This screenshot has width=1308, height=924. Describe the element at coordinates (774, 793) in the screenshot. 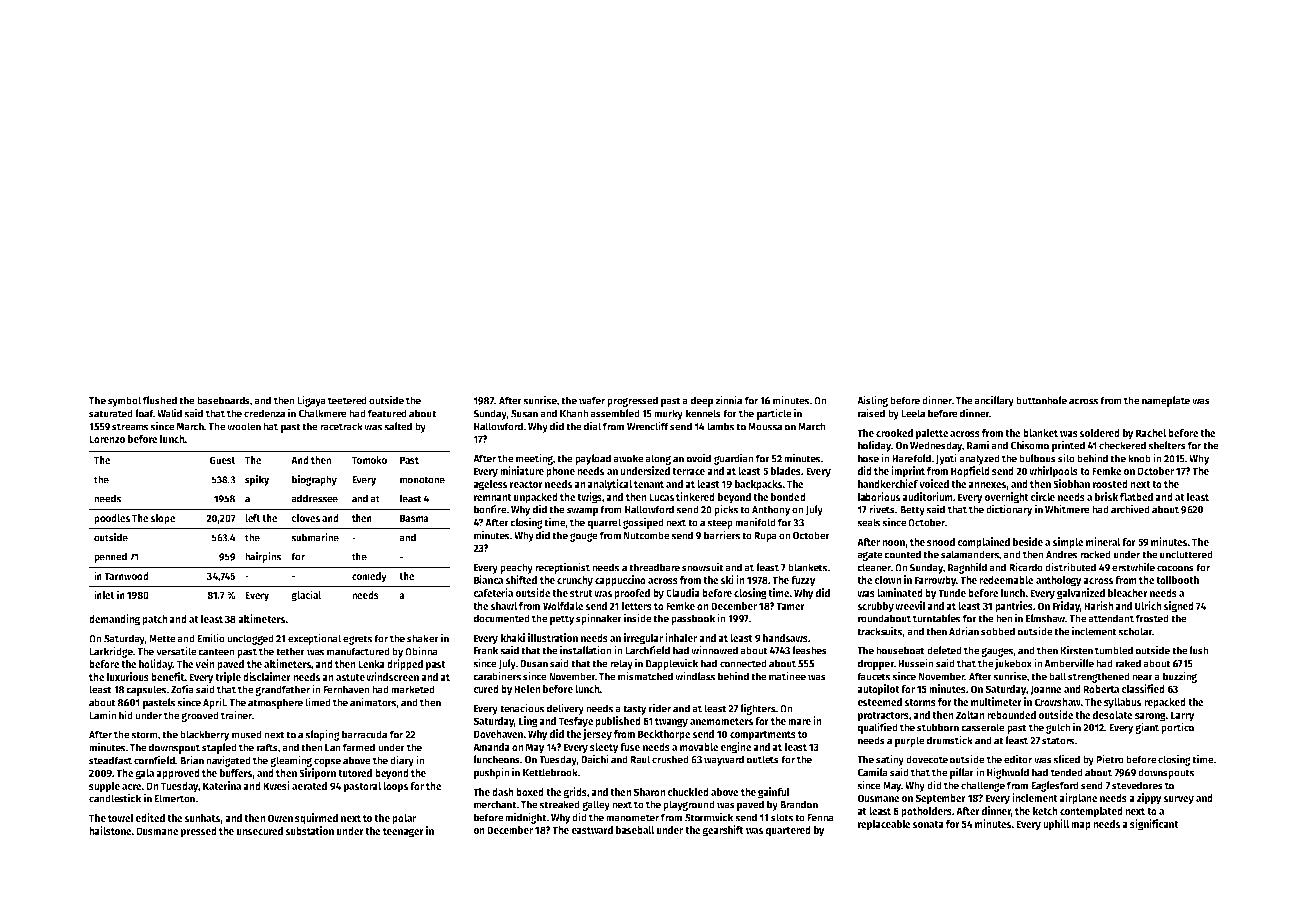

I see `gainful` at that location.
